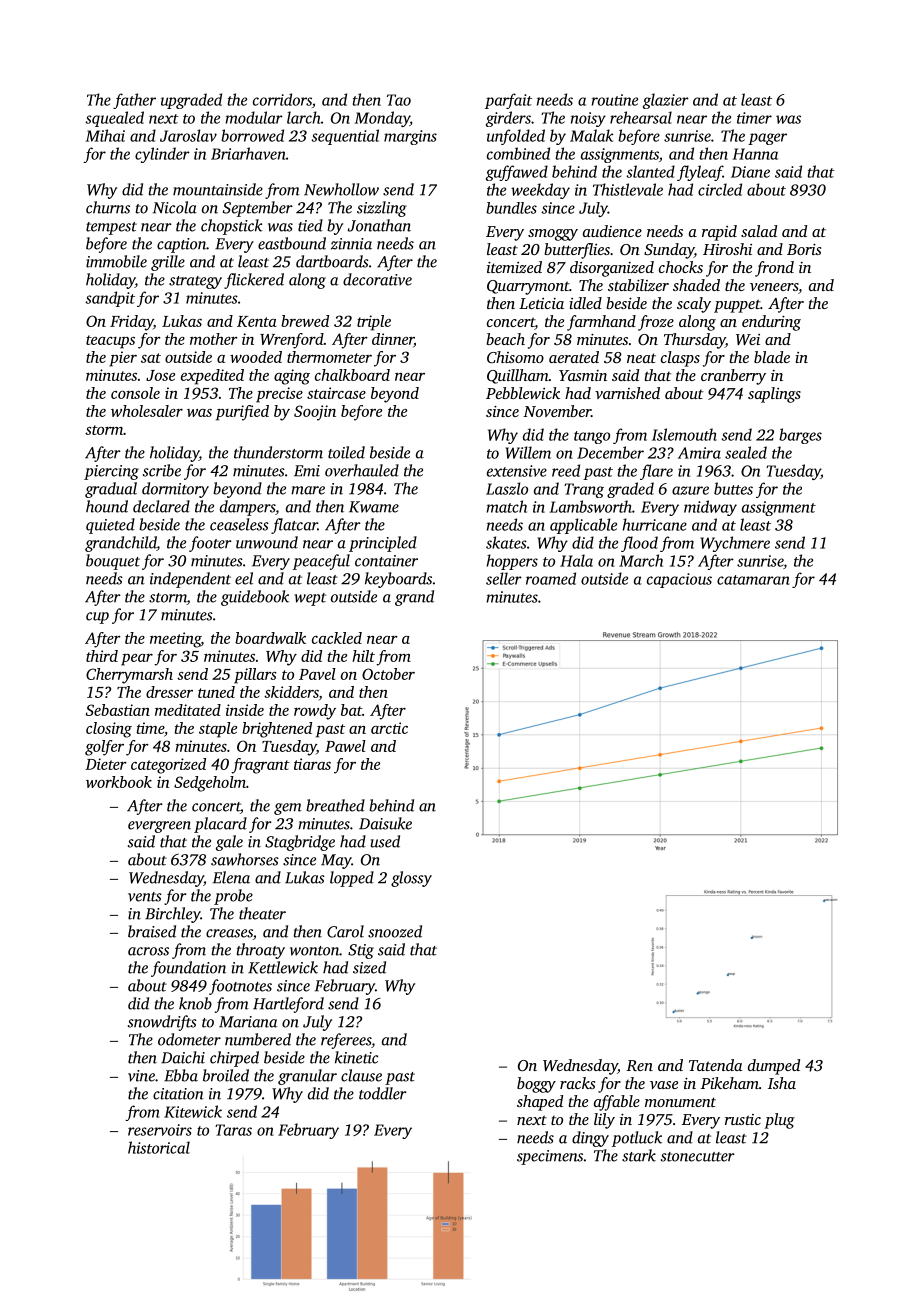 The image size is (924, 1314). Describe the element at coordinates (110, 526) in the document. I see `quieted` at that location.
